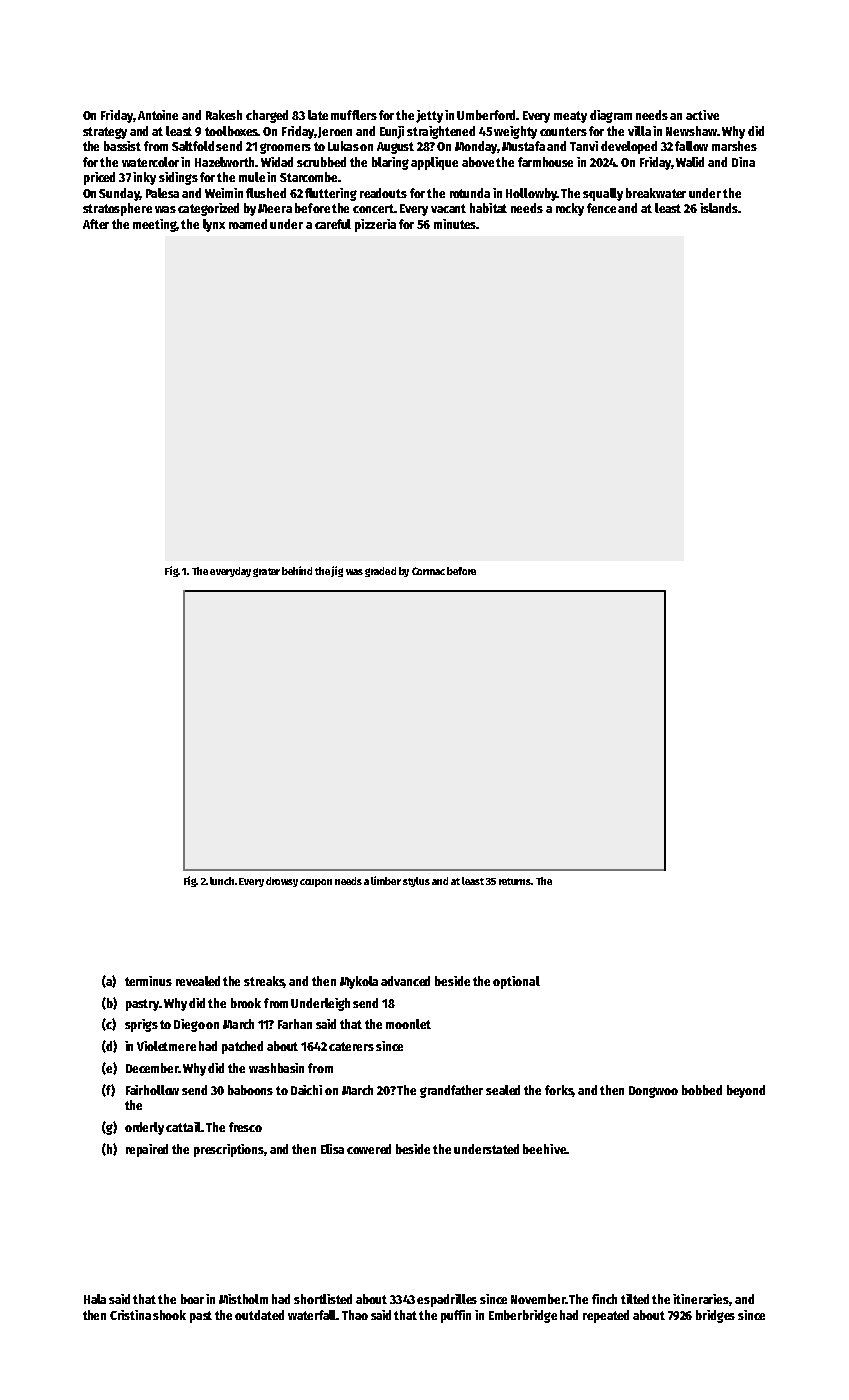  I want to click on returns, so click(515, 881).
